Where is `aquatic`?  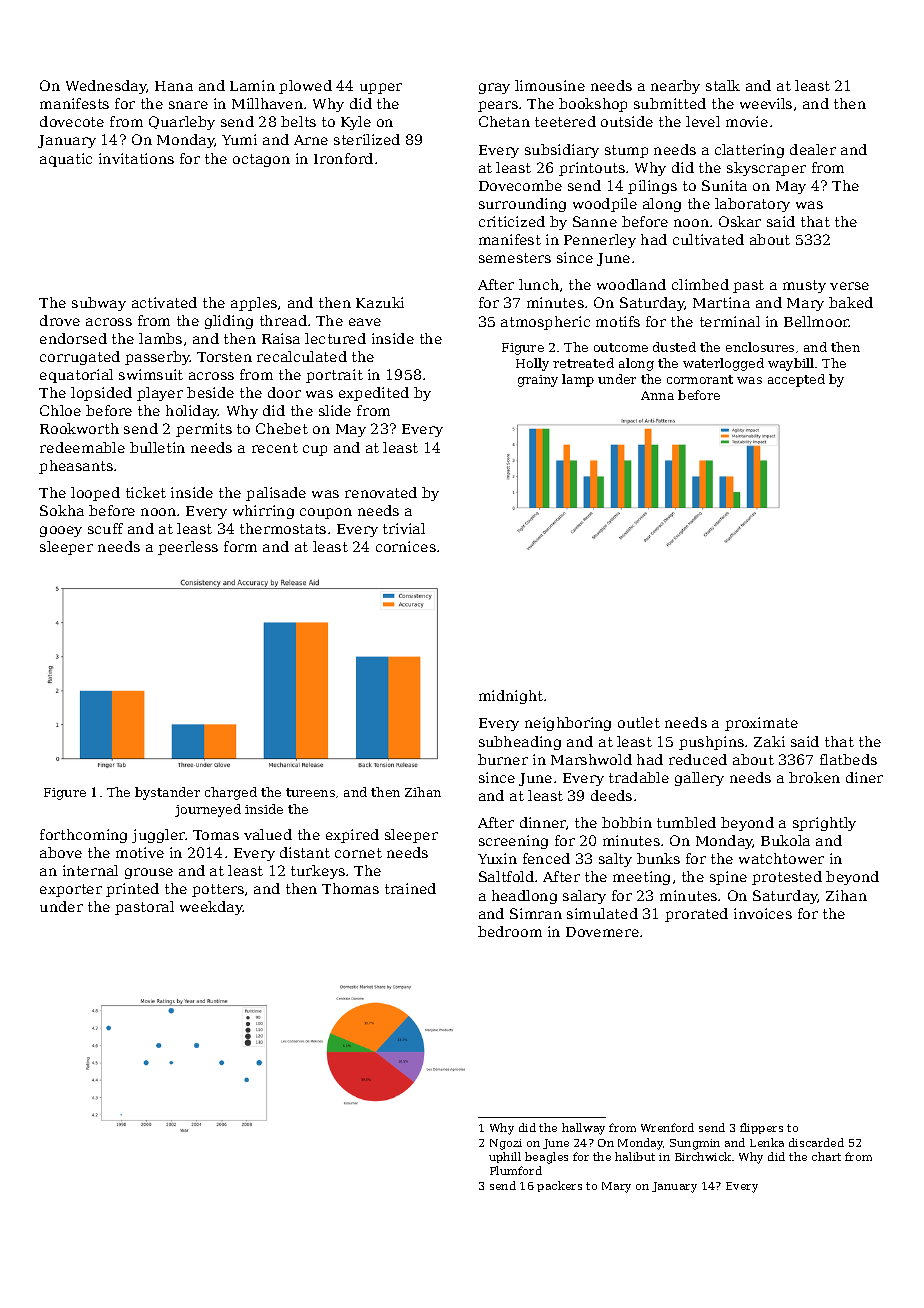
aquatic is located at coordinates (66, 160).
